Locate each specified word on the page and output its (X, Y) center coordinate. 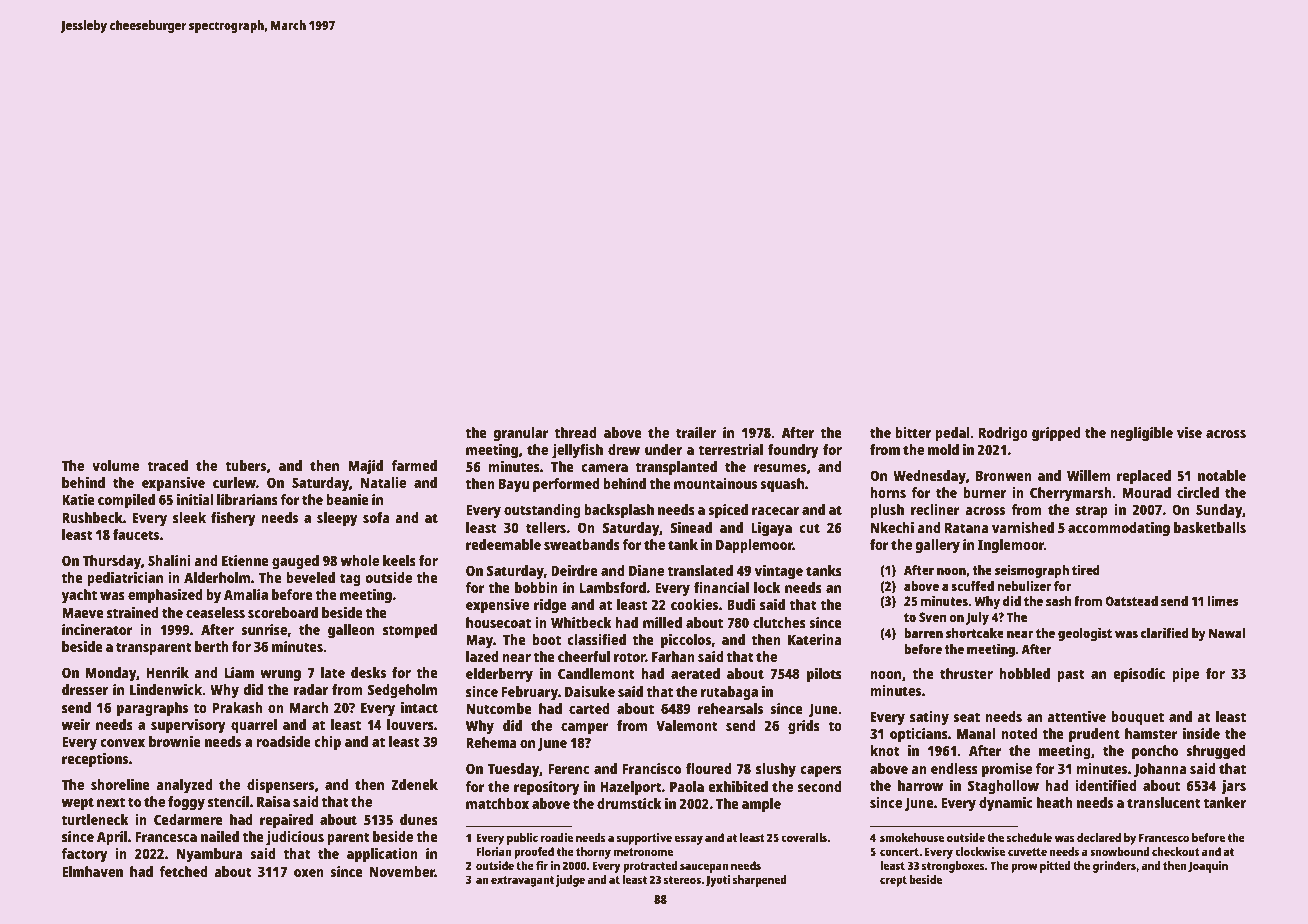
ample (761, 805)
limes (1223, 601)
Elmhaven (92, 871)
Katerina (815, 639)
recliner (935, 509)
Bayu (514, 485)
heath (1055, 802)
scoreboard (283, 612)
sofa (376, 517)
